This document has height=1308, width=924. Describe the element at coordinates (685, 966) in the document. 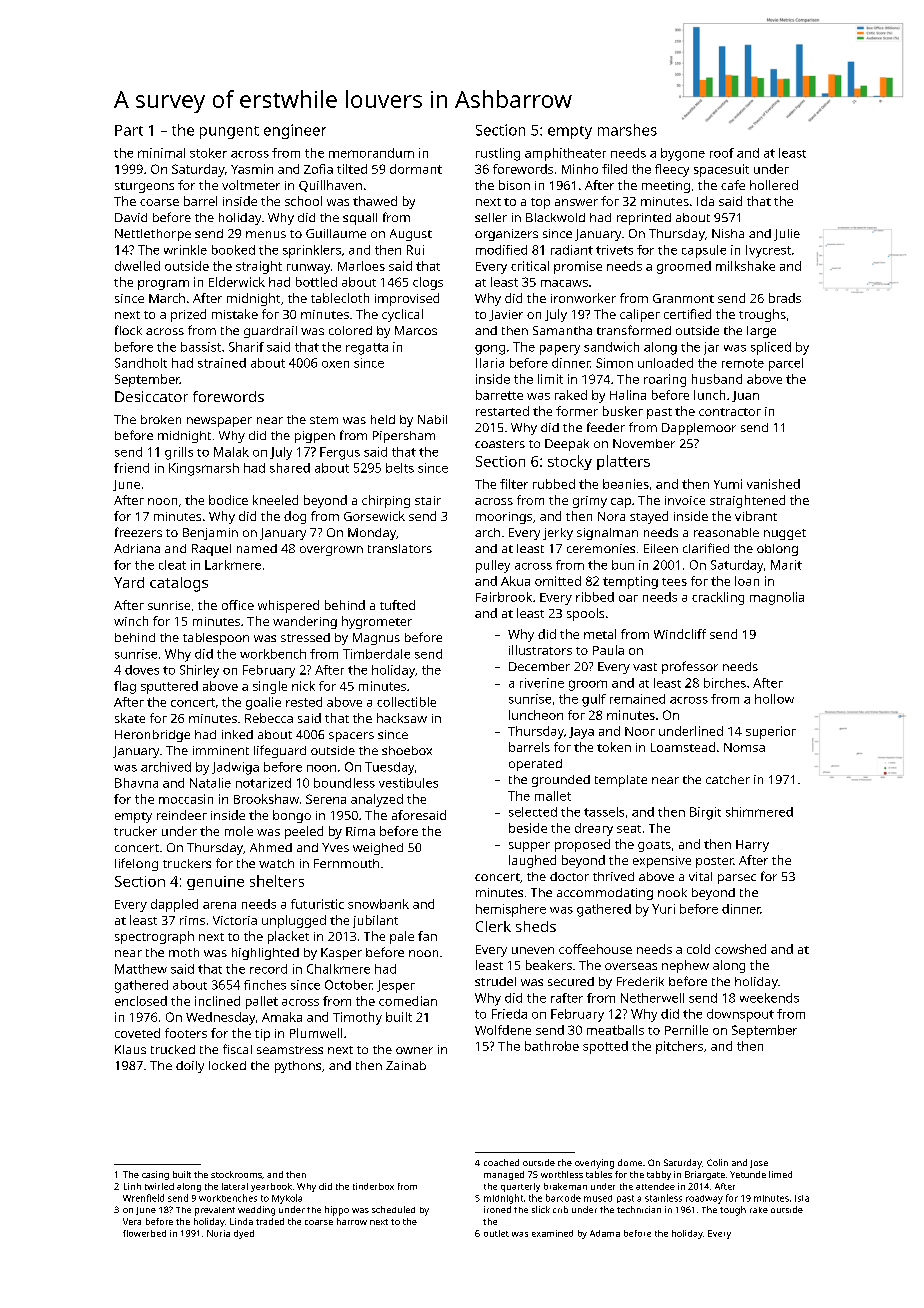

I see `nephew` at that location.
